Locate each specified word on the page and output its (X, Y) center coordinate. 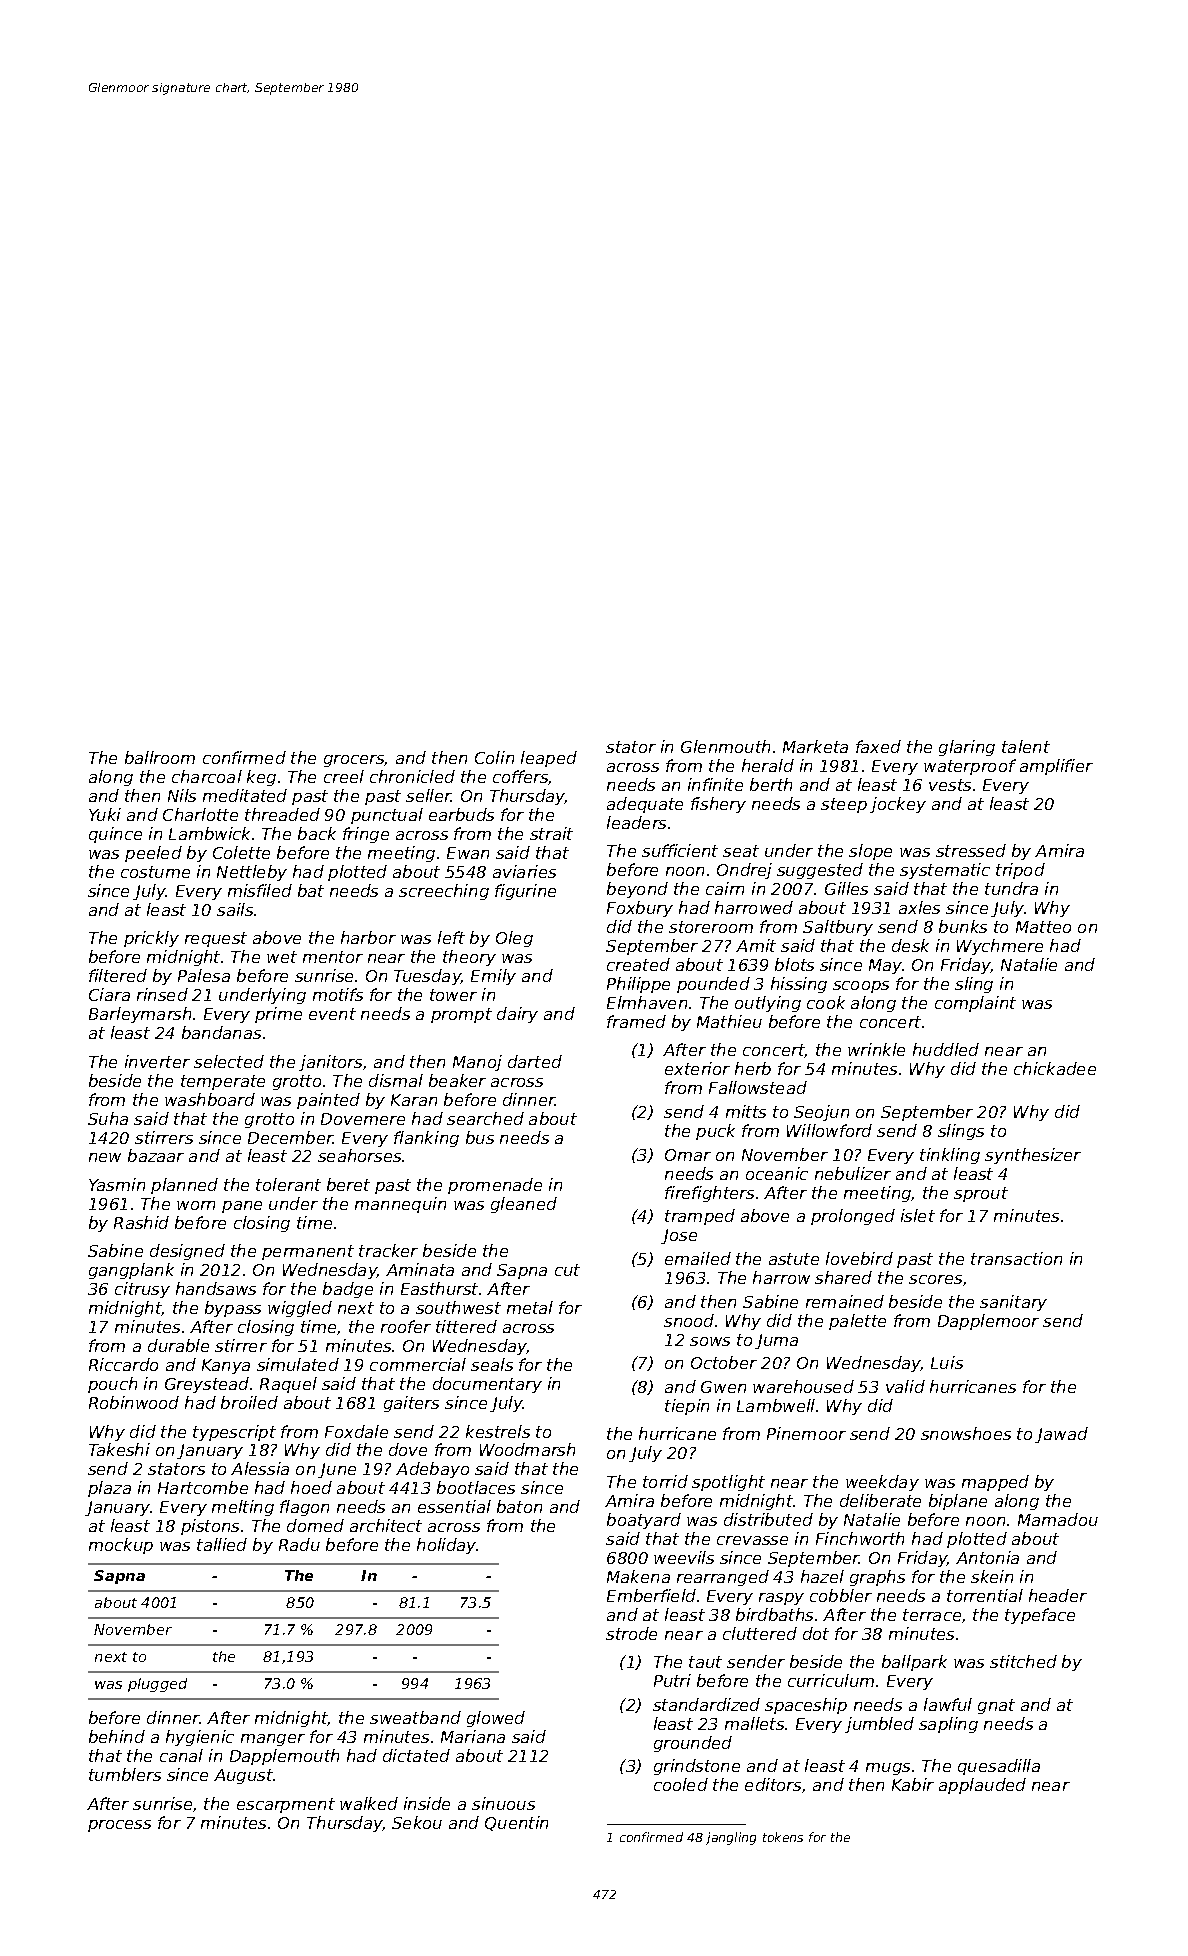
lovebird (859, 1258)
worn (196, 1205)
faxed (878, 746)
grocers (354, 761)
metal (530, 1307)
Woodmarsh (527, 1449)
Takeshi (119, 1449)
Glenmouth (725, 746)
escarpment (286, 1805)
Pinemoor (806, 1433)
